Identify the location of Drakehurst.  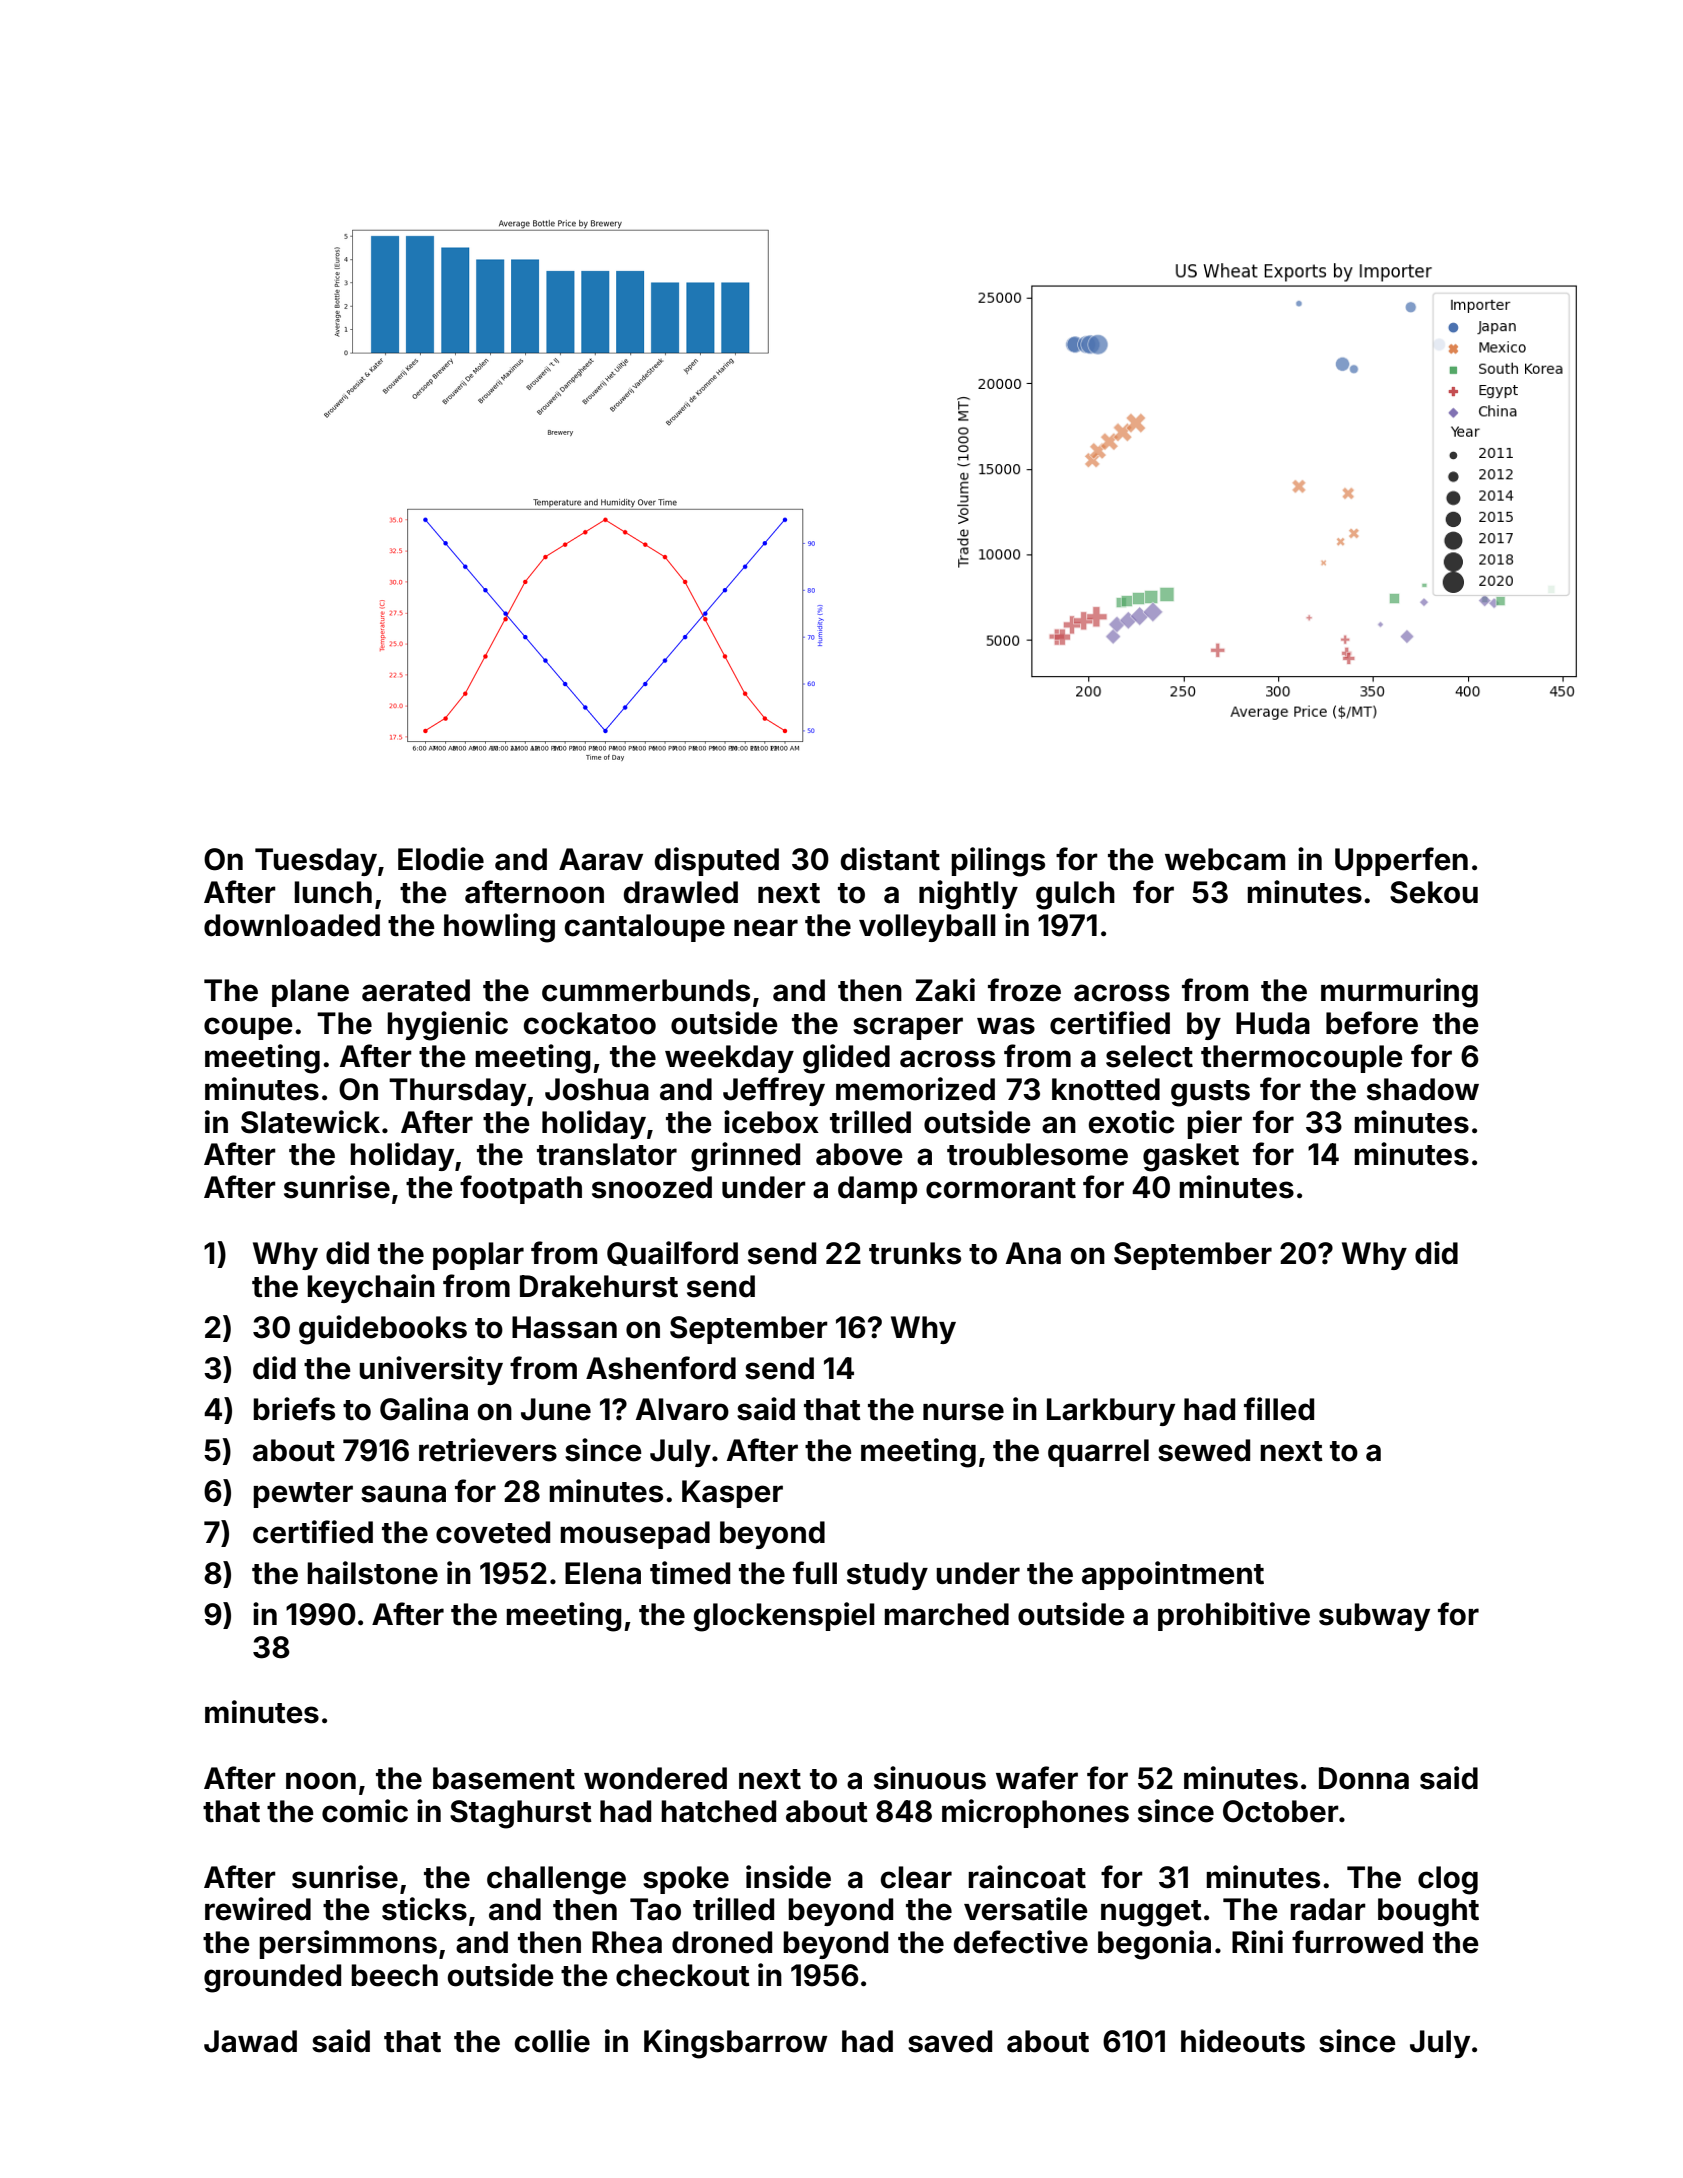
(599, 1286).
